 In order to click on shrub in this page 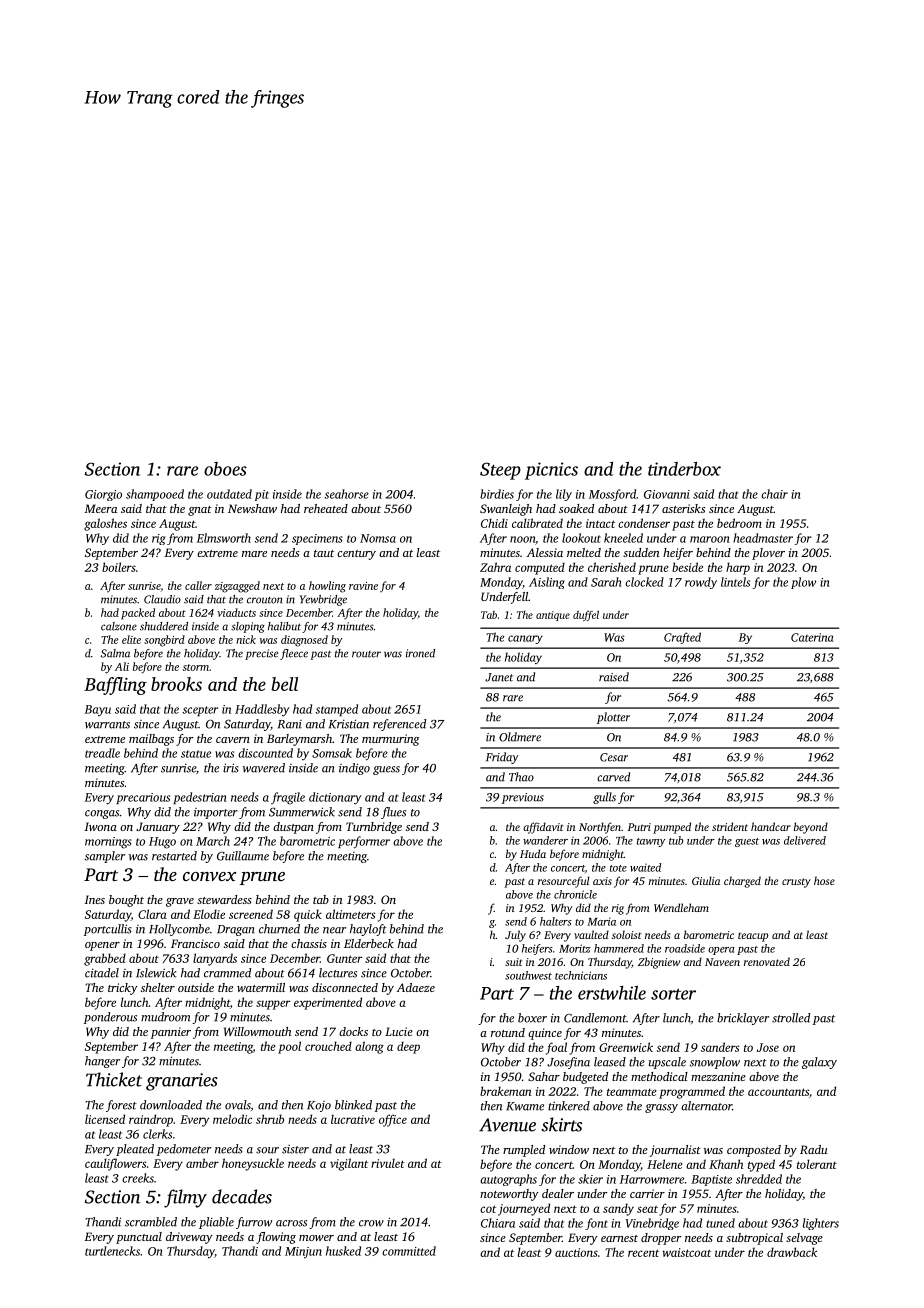, I will do `click(270, 1119)`.
